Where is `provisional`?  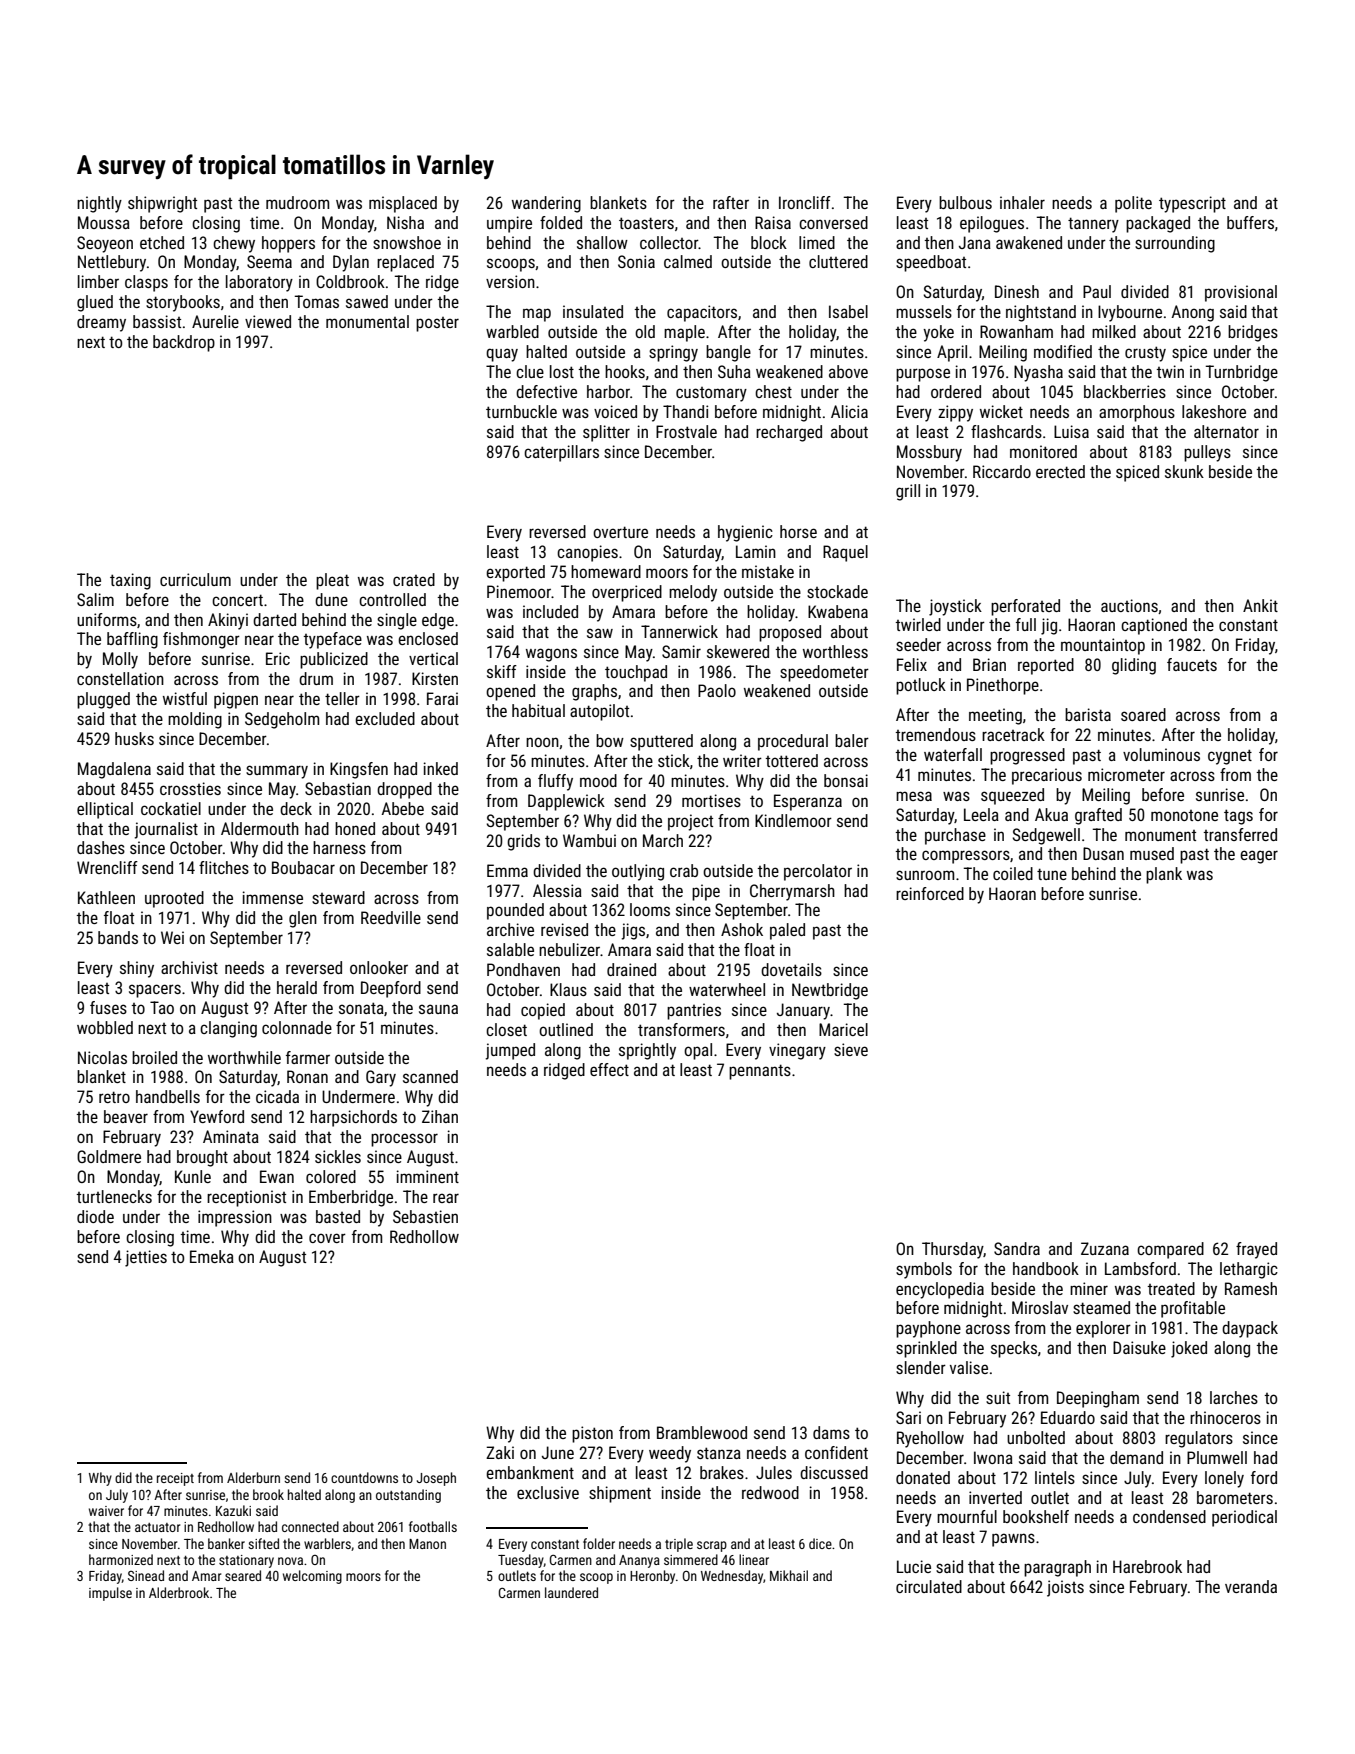 provisional is located at coordinates (1241, 293).
